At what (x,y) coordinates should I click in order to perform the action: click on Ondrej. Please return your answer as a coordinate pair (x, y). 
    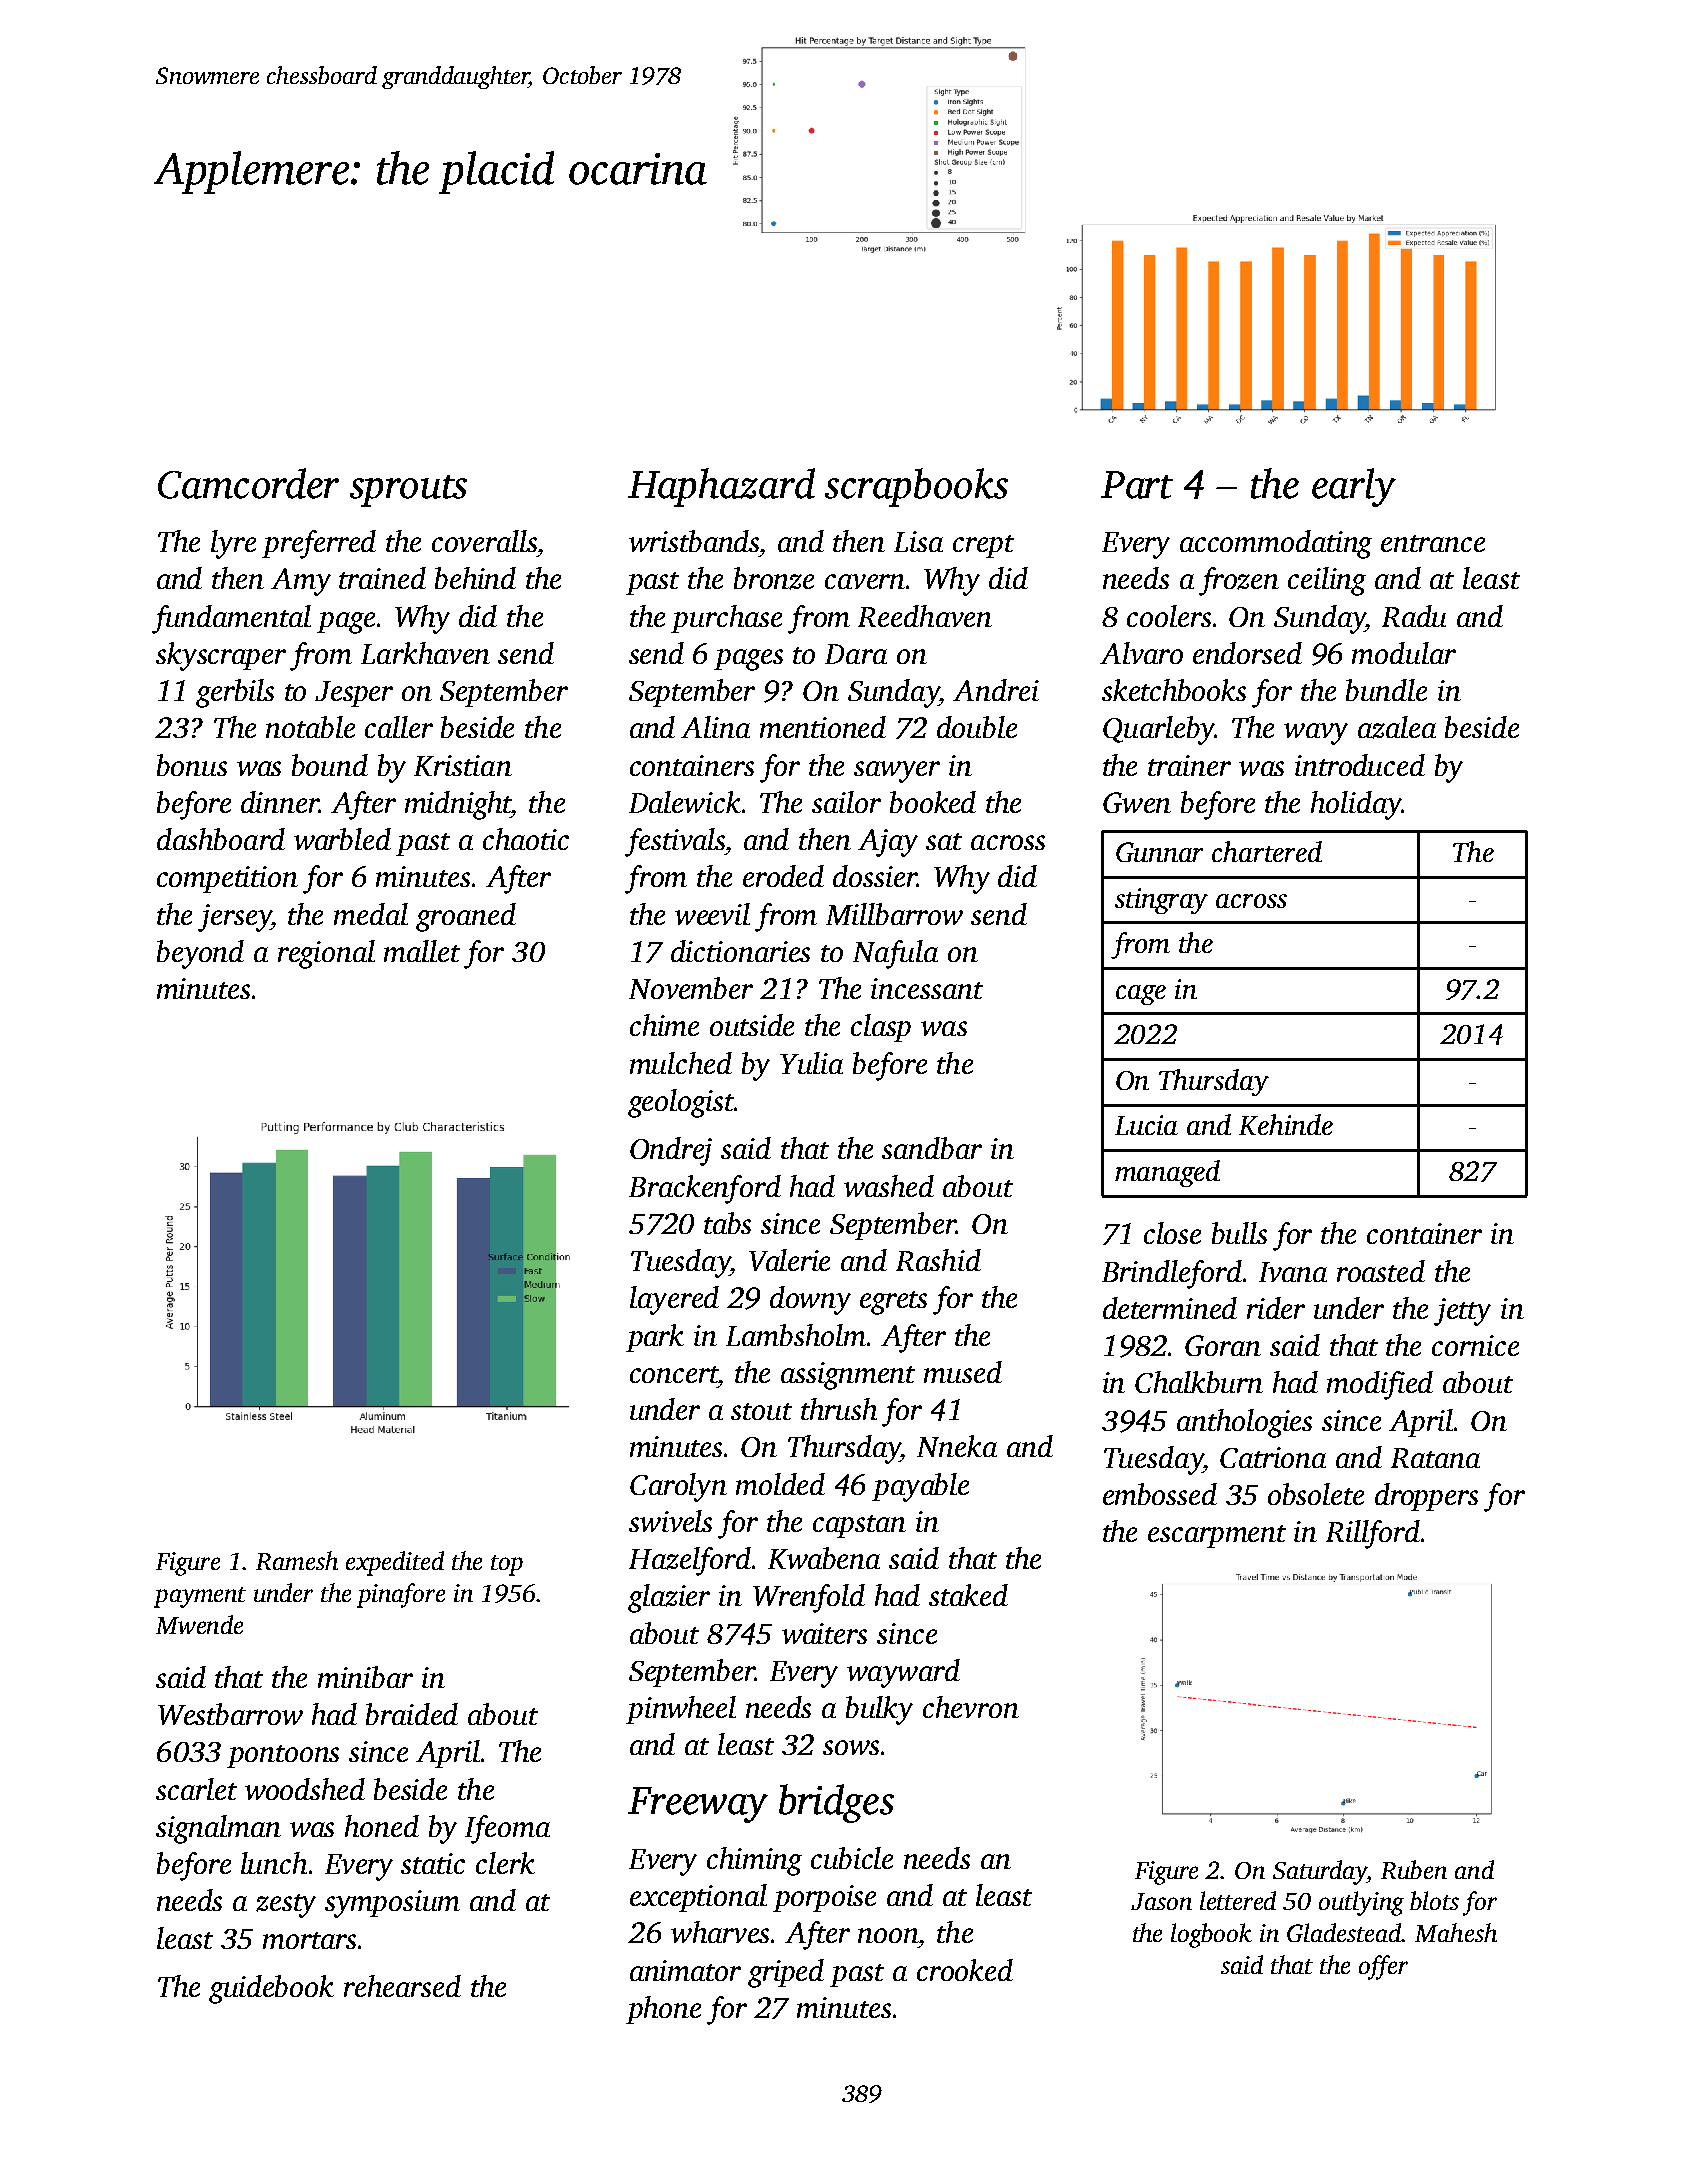
    Looking at the image, I should click on (671, 1151).
